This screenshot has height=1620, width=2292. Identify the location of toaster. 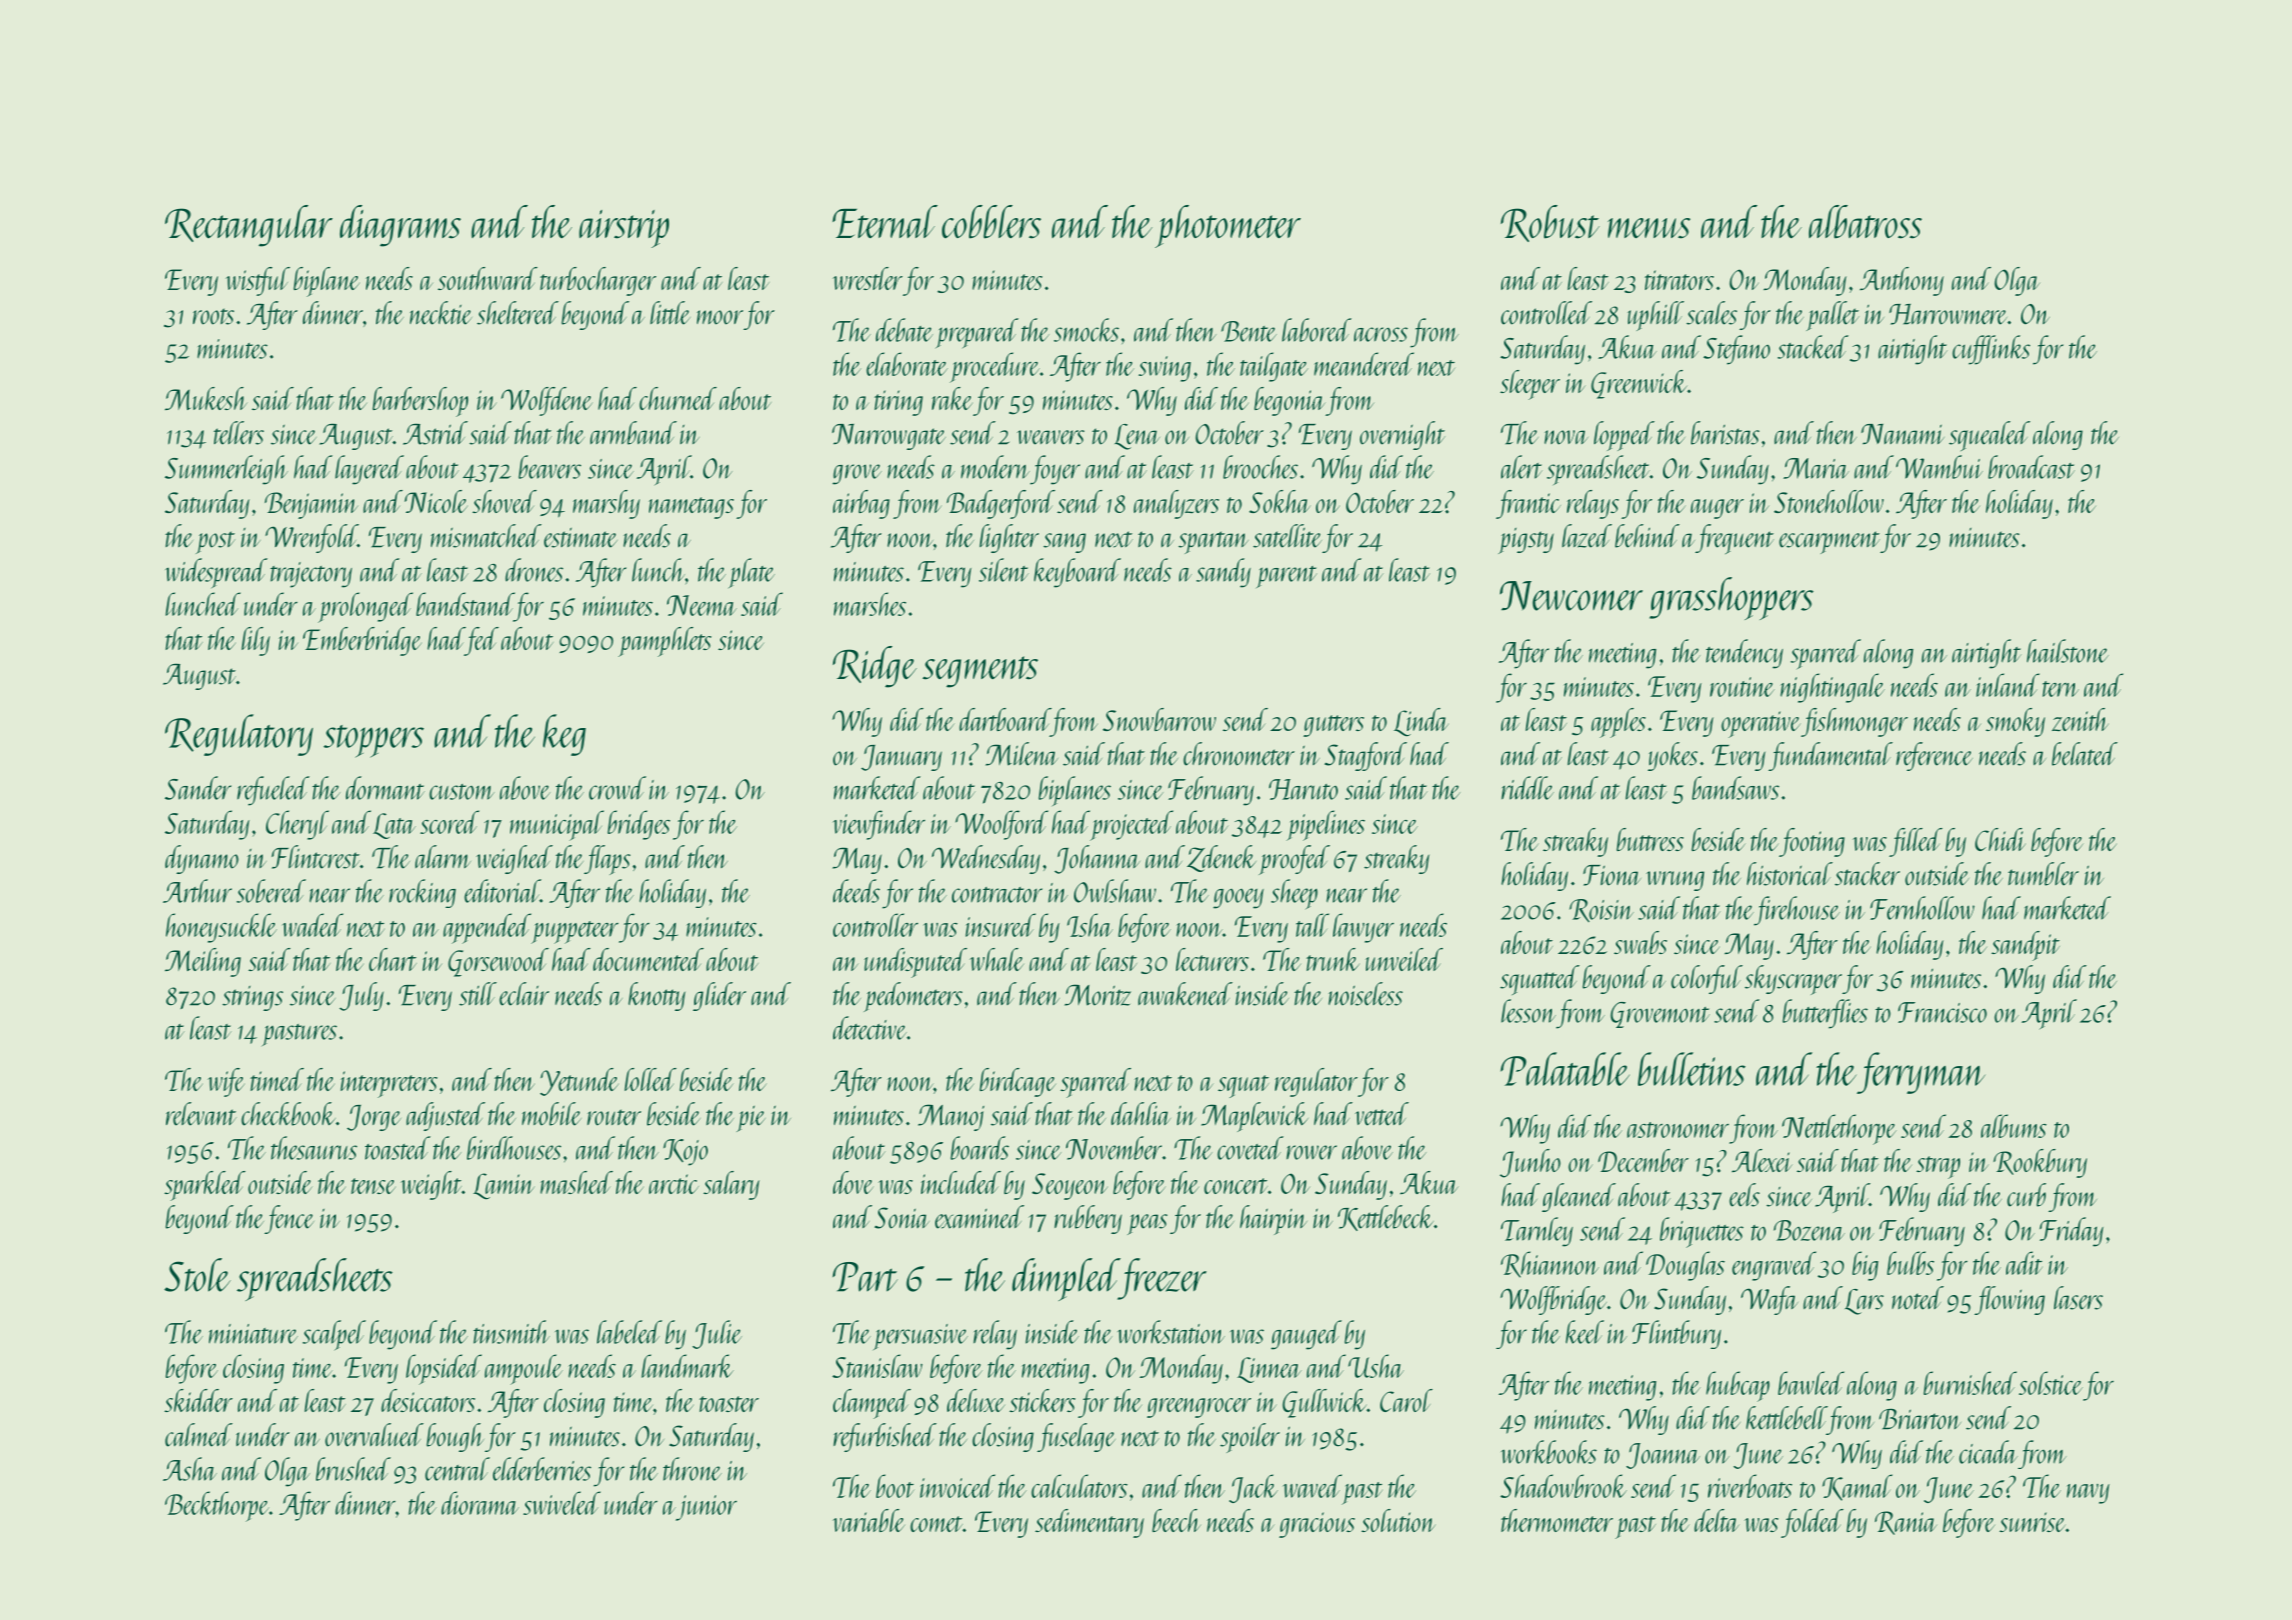
(729, 1404).
